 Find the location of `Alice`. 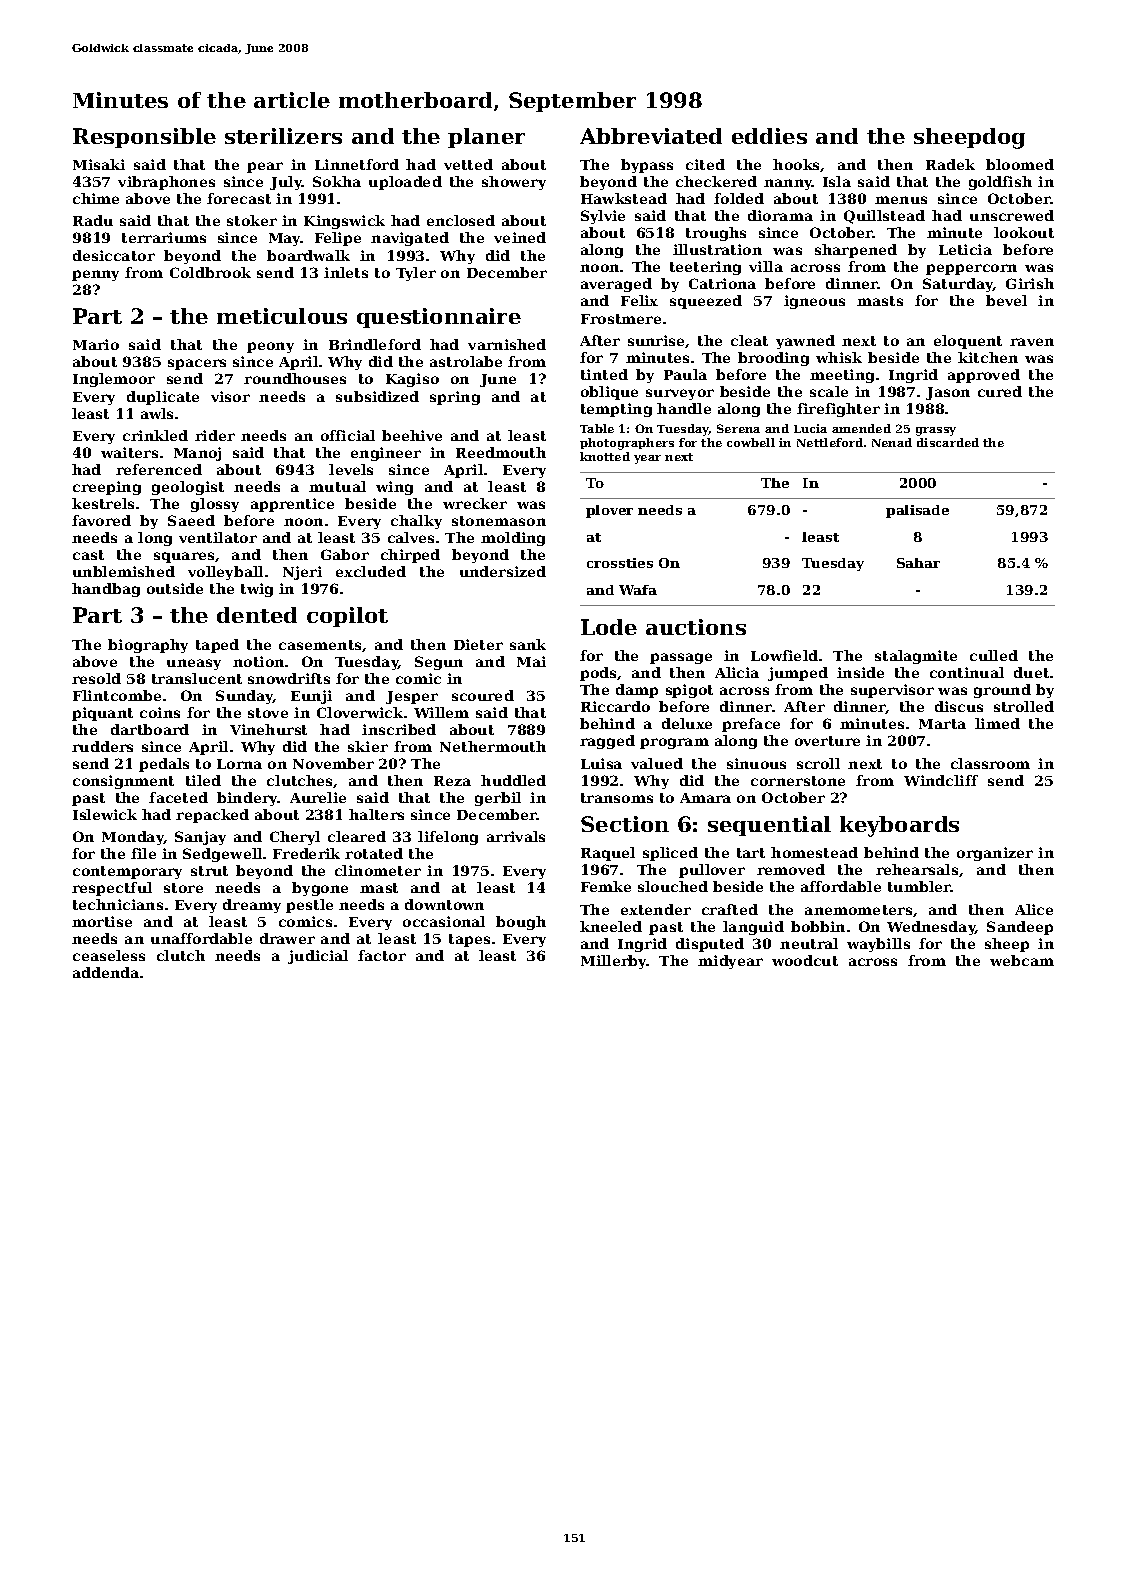

Alice is located at coordinates (1034, 909).
